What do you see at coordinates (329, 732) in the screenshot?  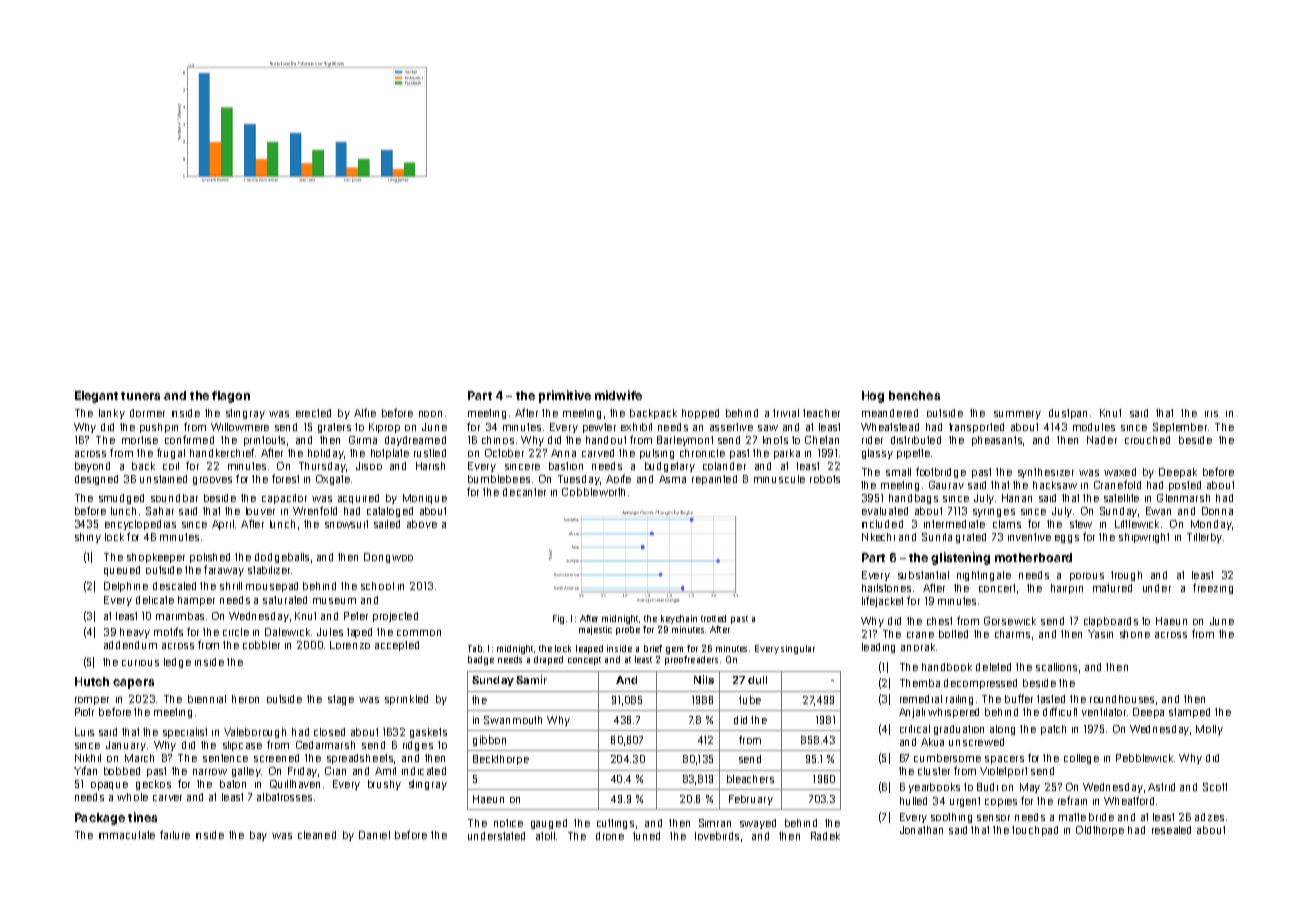 I see `closed` at bounding box center [329, 732].
